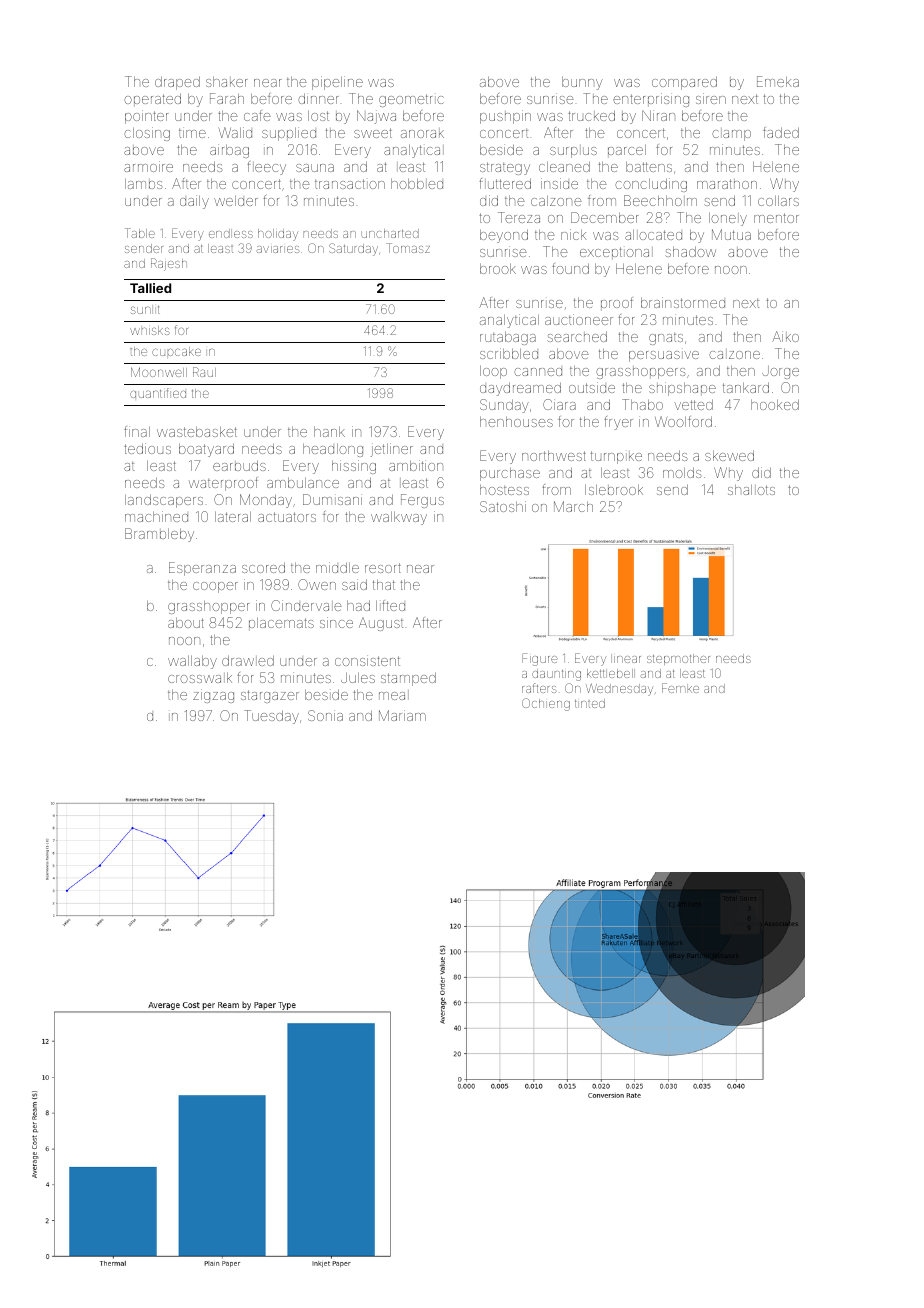  What do you see at coordinates (508, 338) in the page?
I see `rutabaga` at bounding box center [508, 338].
